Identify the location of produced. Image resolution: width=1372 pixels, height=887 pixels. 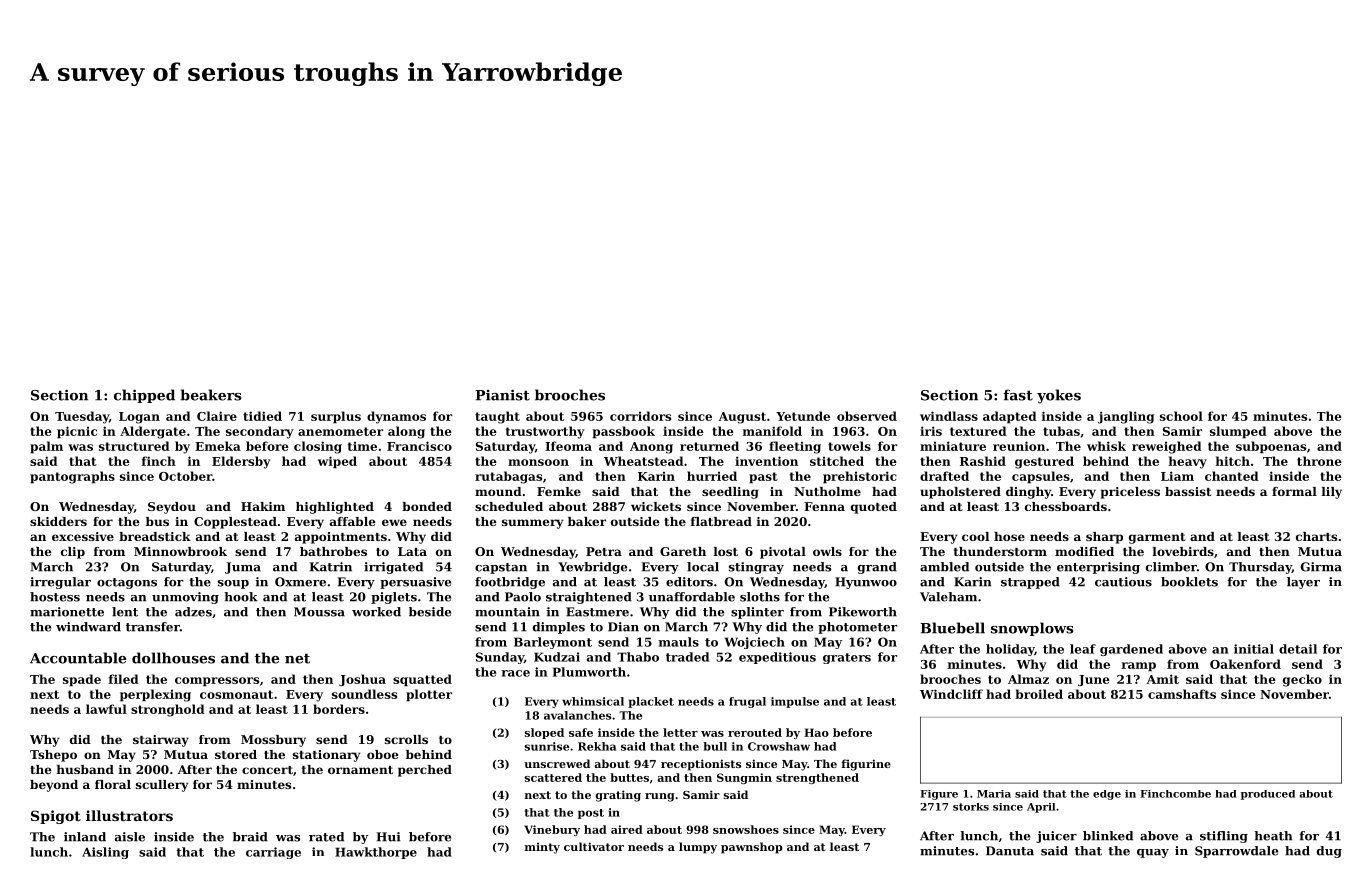
(1268, 795).
